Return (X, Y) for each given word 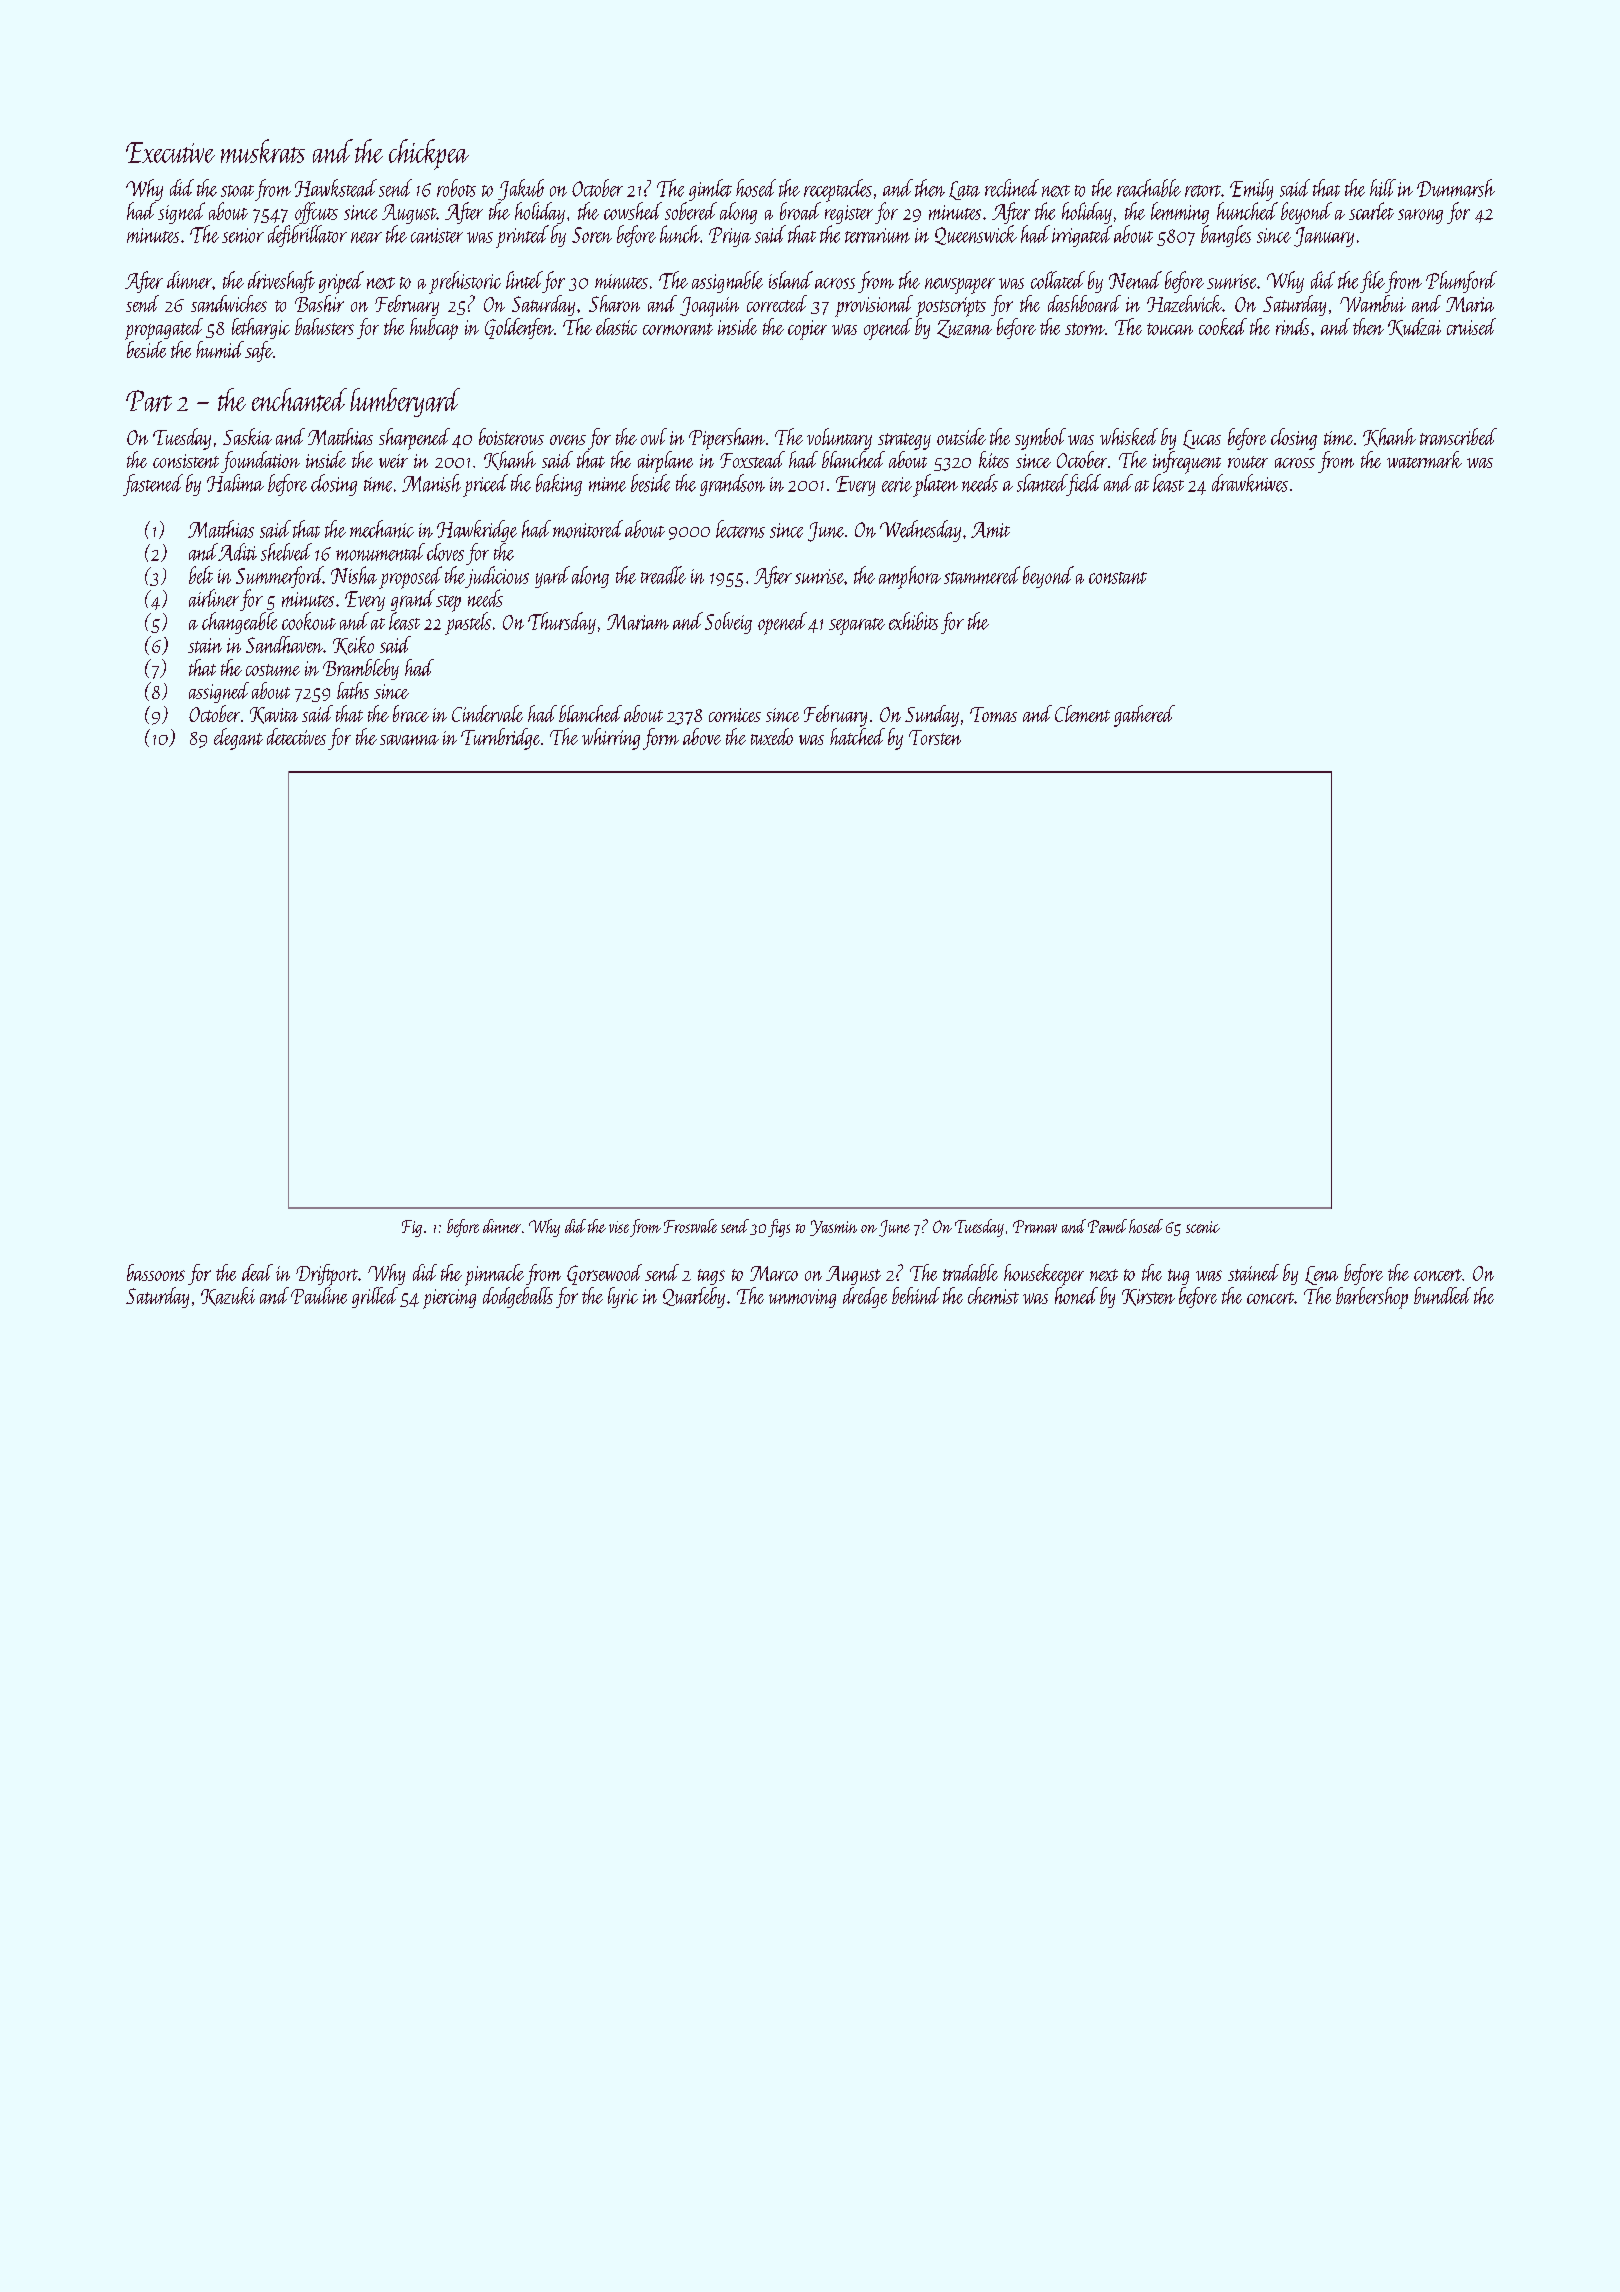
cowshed (633, 211)
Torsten (935, 737)
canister (437, 235)
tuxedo (772, 736)
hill (1383, 188)
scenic (1203, 1227)
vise (619, 1227)
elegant (238, 739)
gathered (1144, 716)
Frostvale (690, 1226)
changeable (239, 623)
